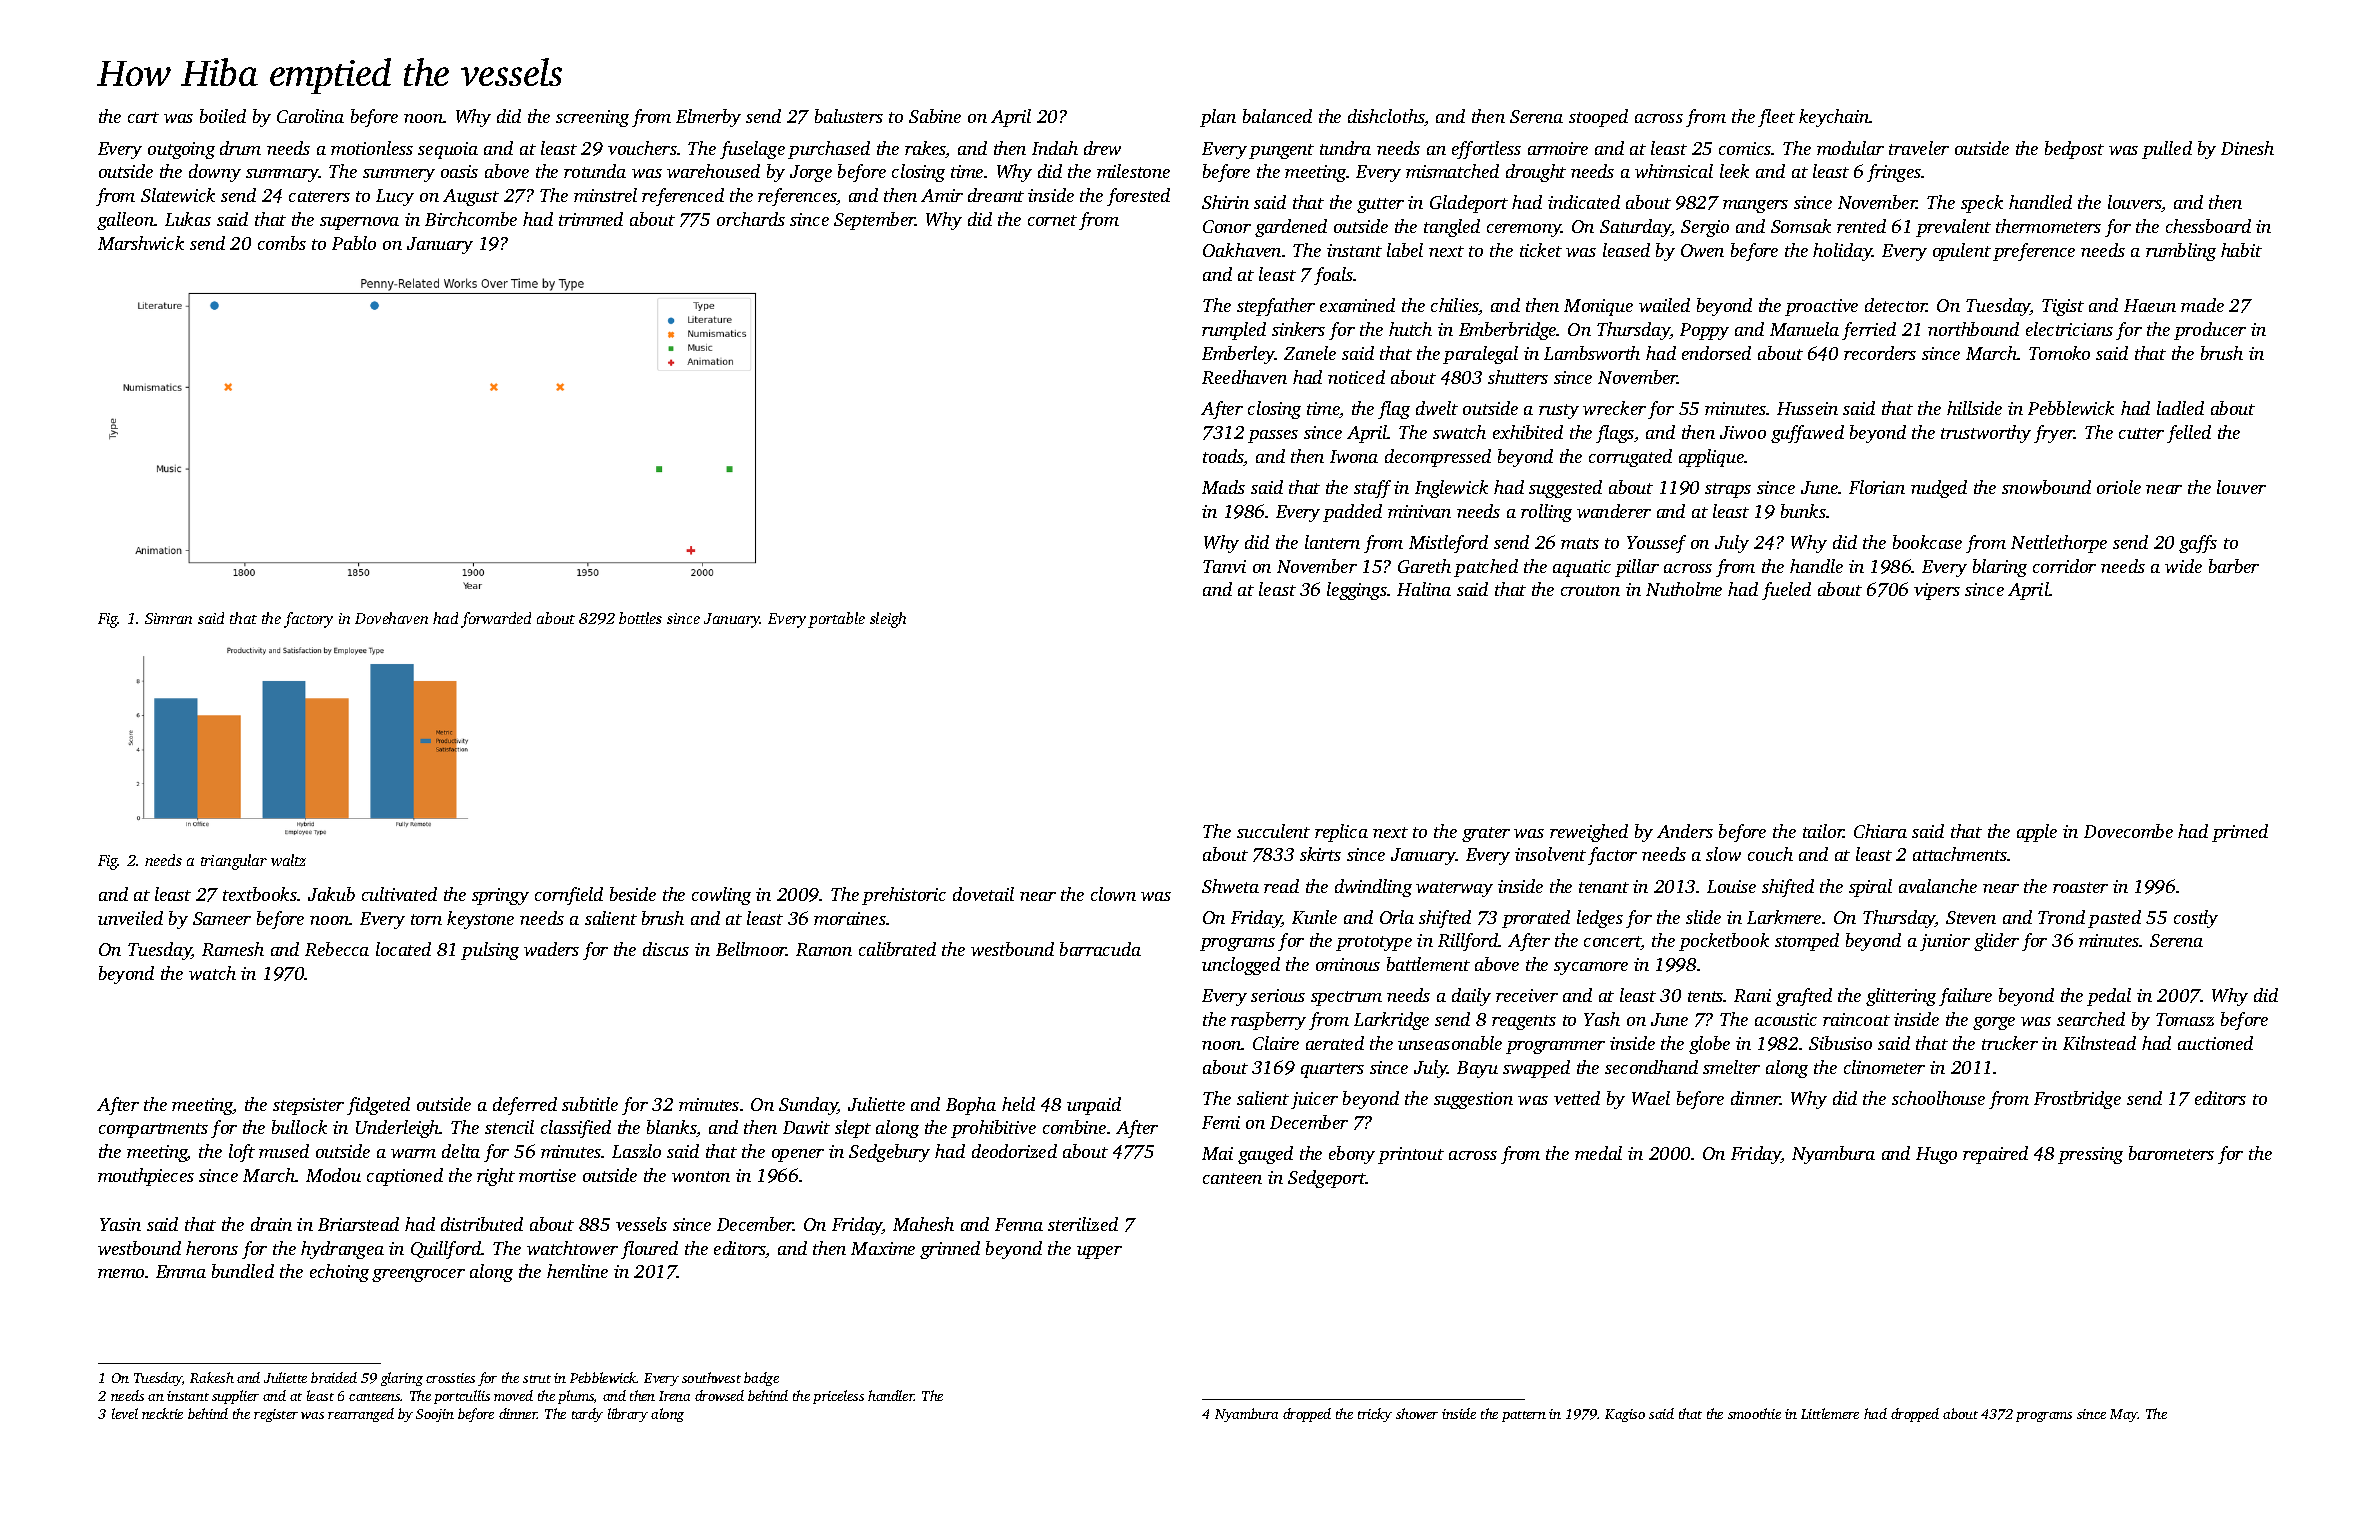 The image size is (2380, 1540). I want to click on Carolina, so click(310, 116).
